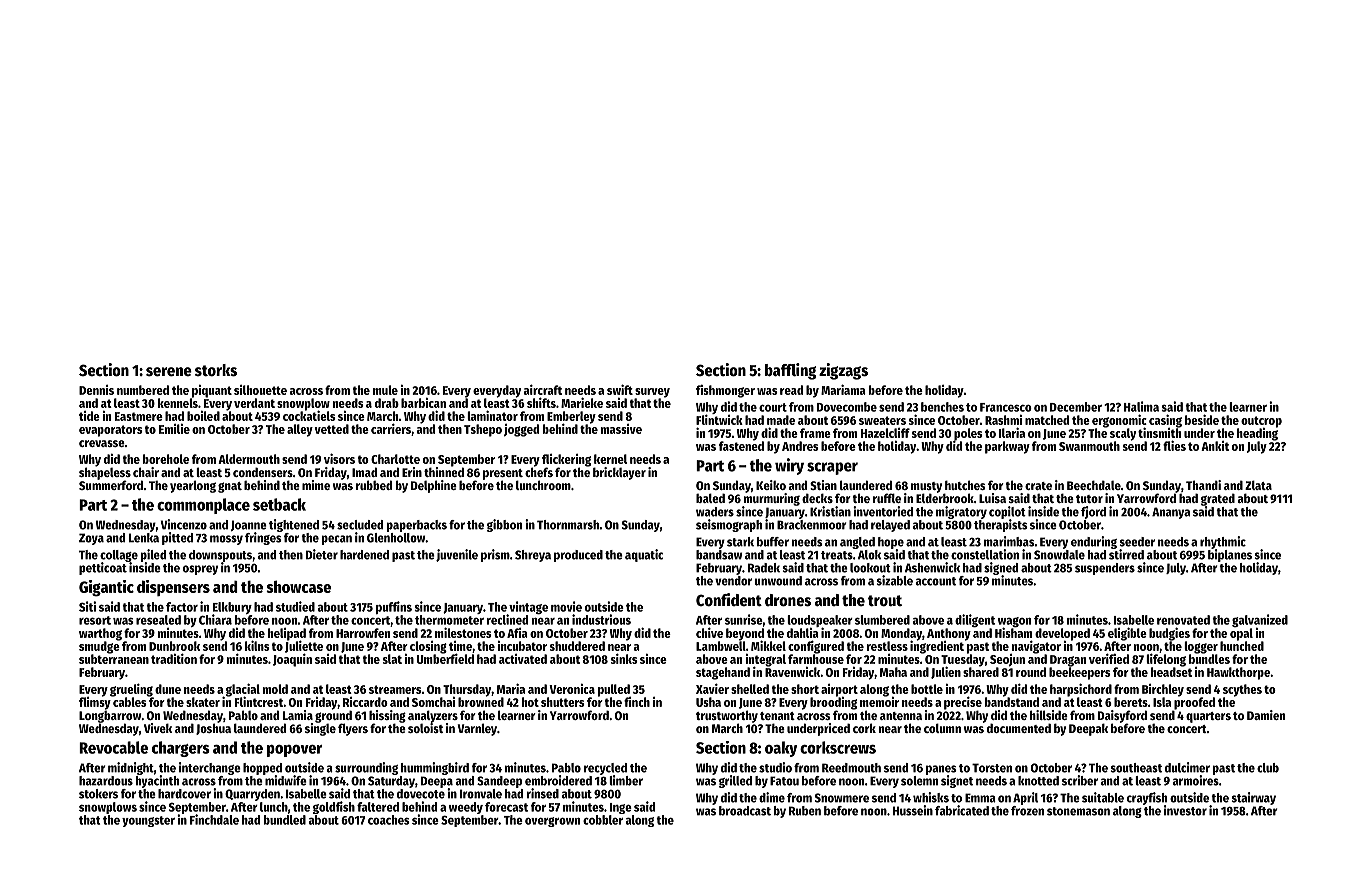 The image size is (1372, 887). Describe the element at coordinates (1078, 811) in the screenshot. I see `stonemason` at that location.
